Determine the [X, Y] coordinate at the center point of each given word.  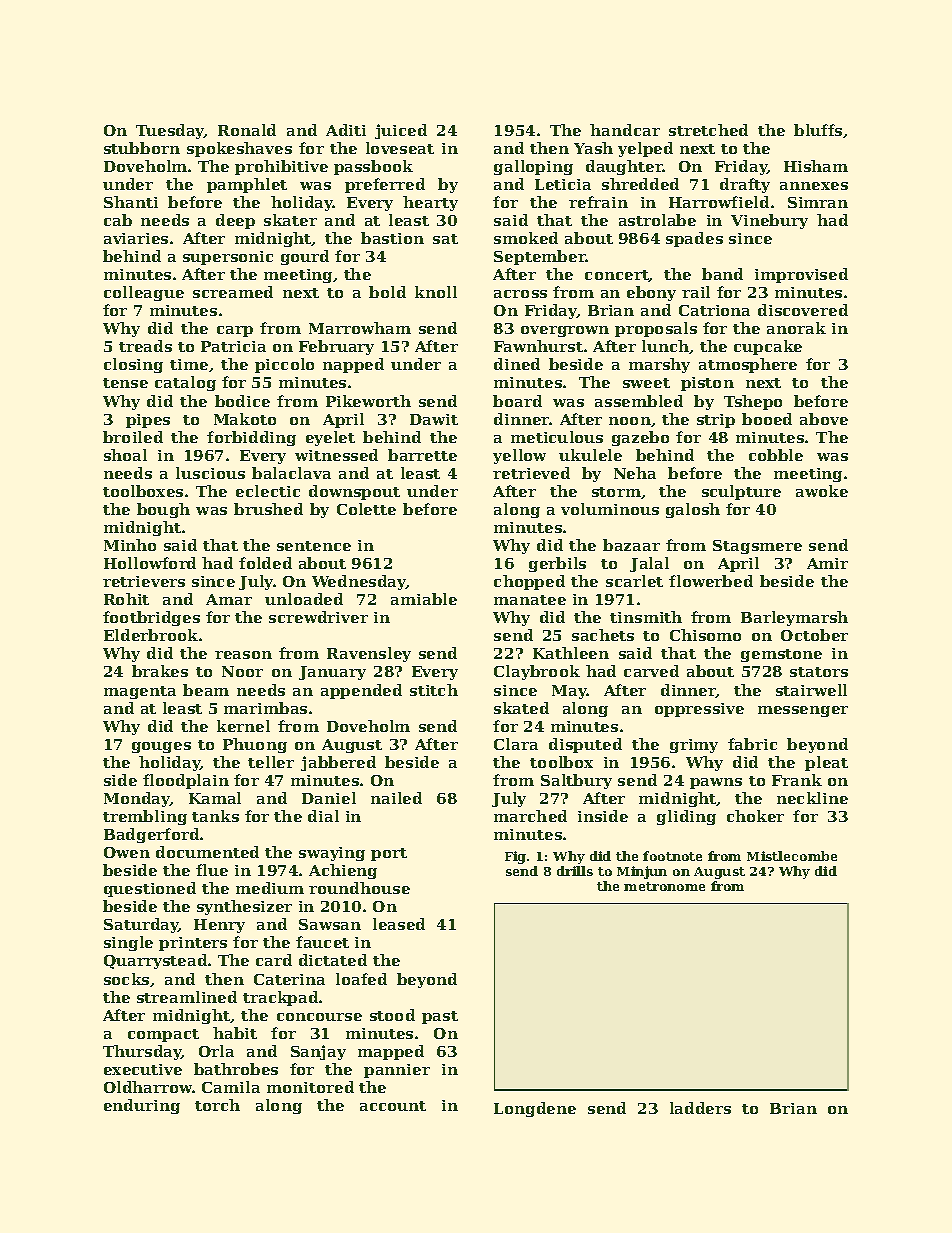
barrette [422, 455]
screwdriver [318, 617]
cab [118, 220]
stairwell [811, 690]
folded [265, 563]
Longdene [535, 1109]
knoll [436, 292]
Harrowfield [719, 202]
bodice [242, 401]
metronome [664, 886]
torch [217, 1105]
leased [399, 924]
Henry [219, 926]
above [824, 419]
